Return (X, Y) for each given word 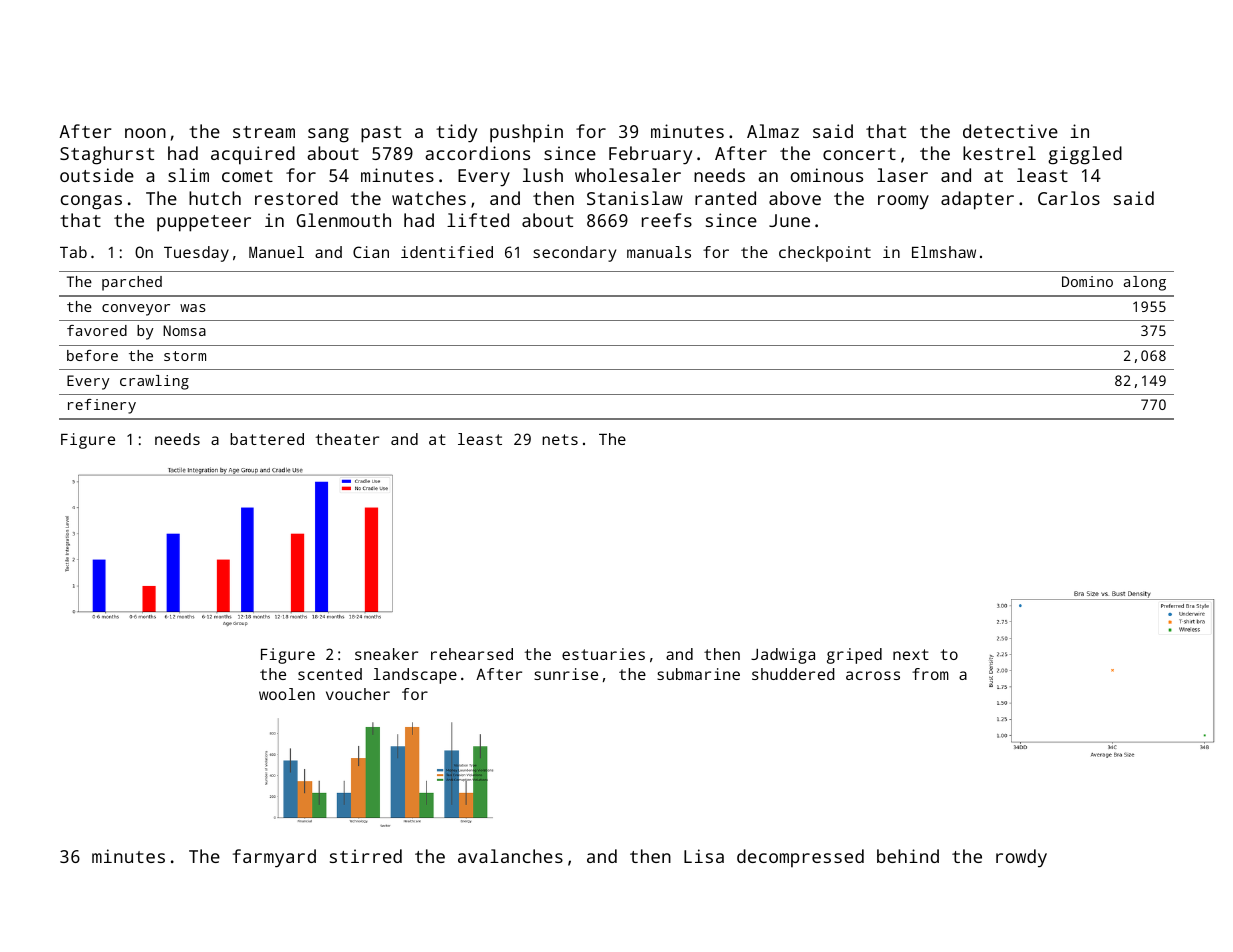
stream (264, 132)
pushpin (526, 133)
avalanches (510, 856)
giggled (1085, 155)
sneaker (386, 654)
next (911, 654)
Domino (1087, 281)
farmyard (274, 858)
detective (1010, 131)
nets (560, 439)
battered (267, 439)
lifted (478, 220)
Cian (371, 252)
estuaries (603, 654)
